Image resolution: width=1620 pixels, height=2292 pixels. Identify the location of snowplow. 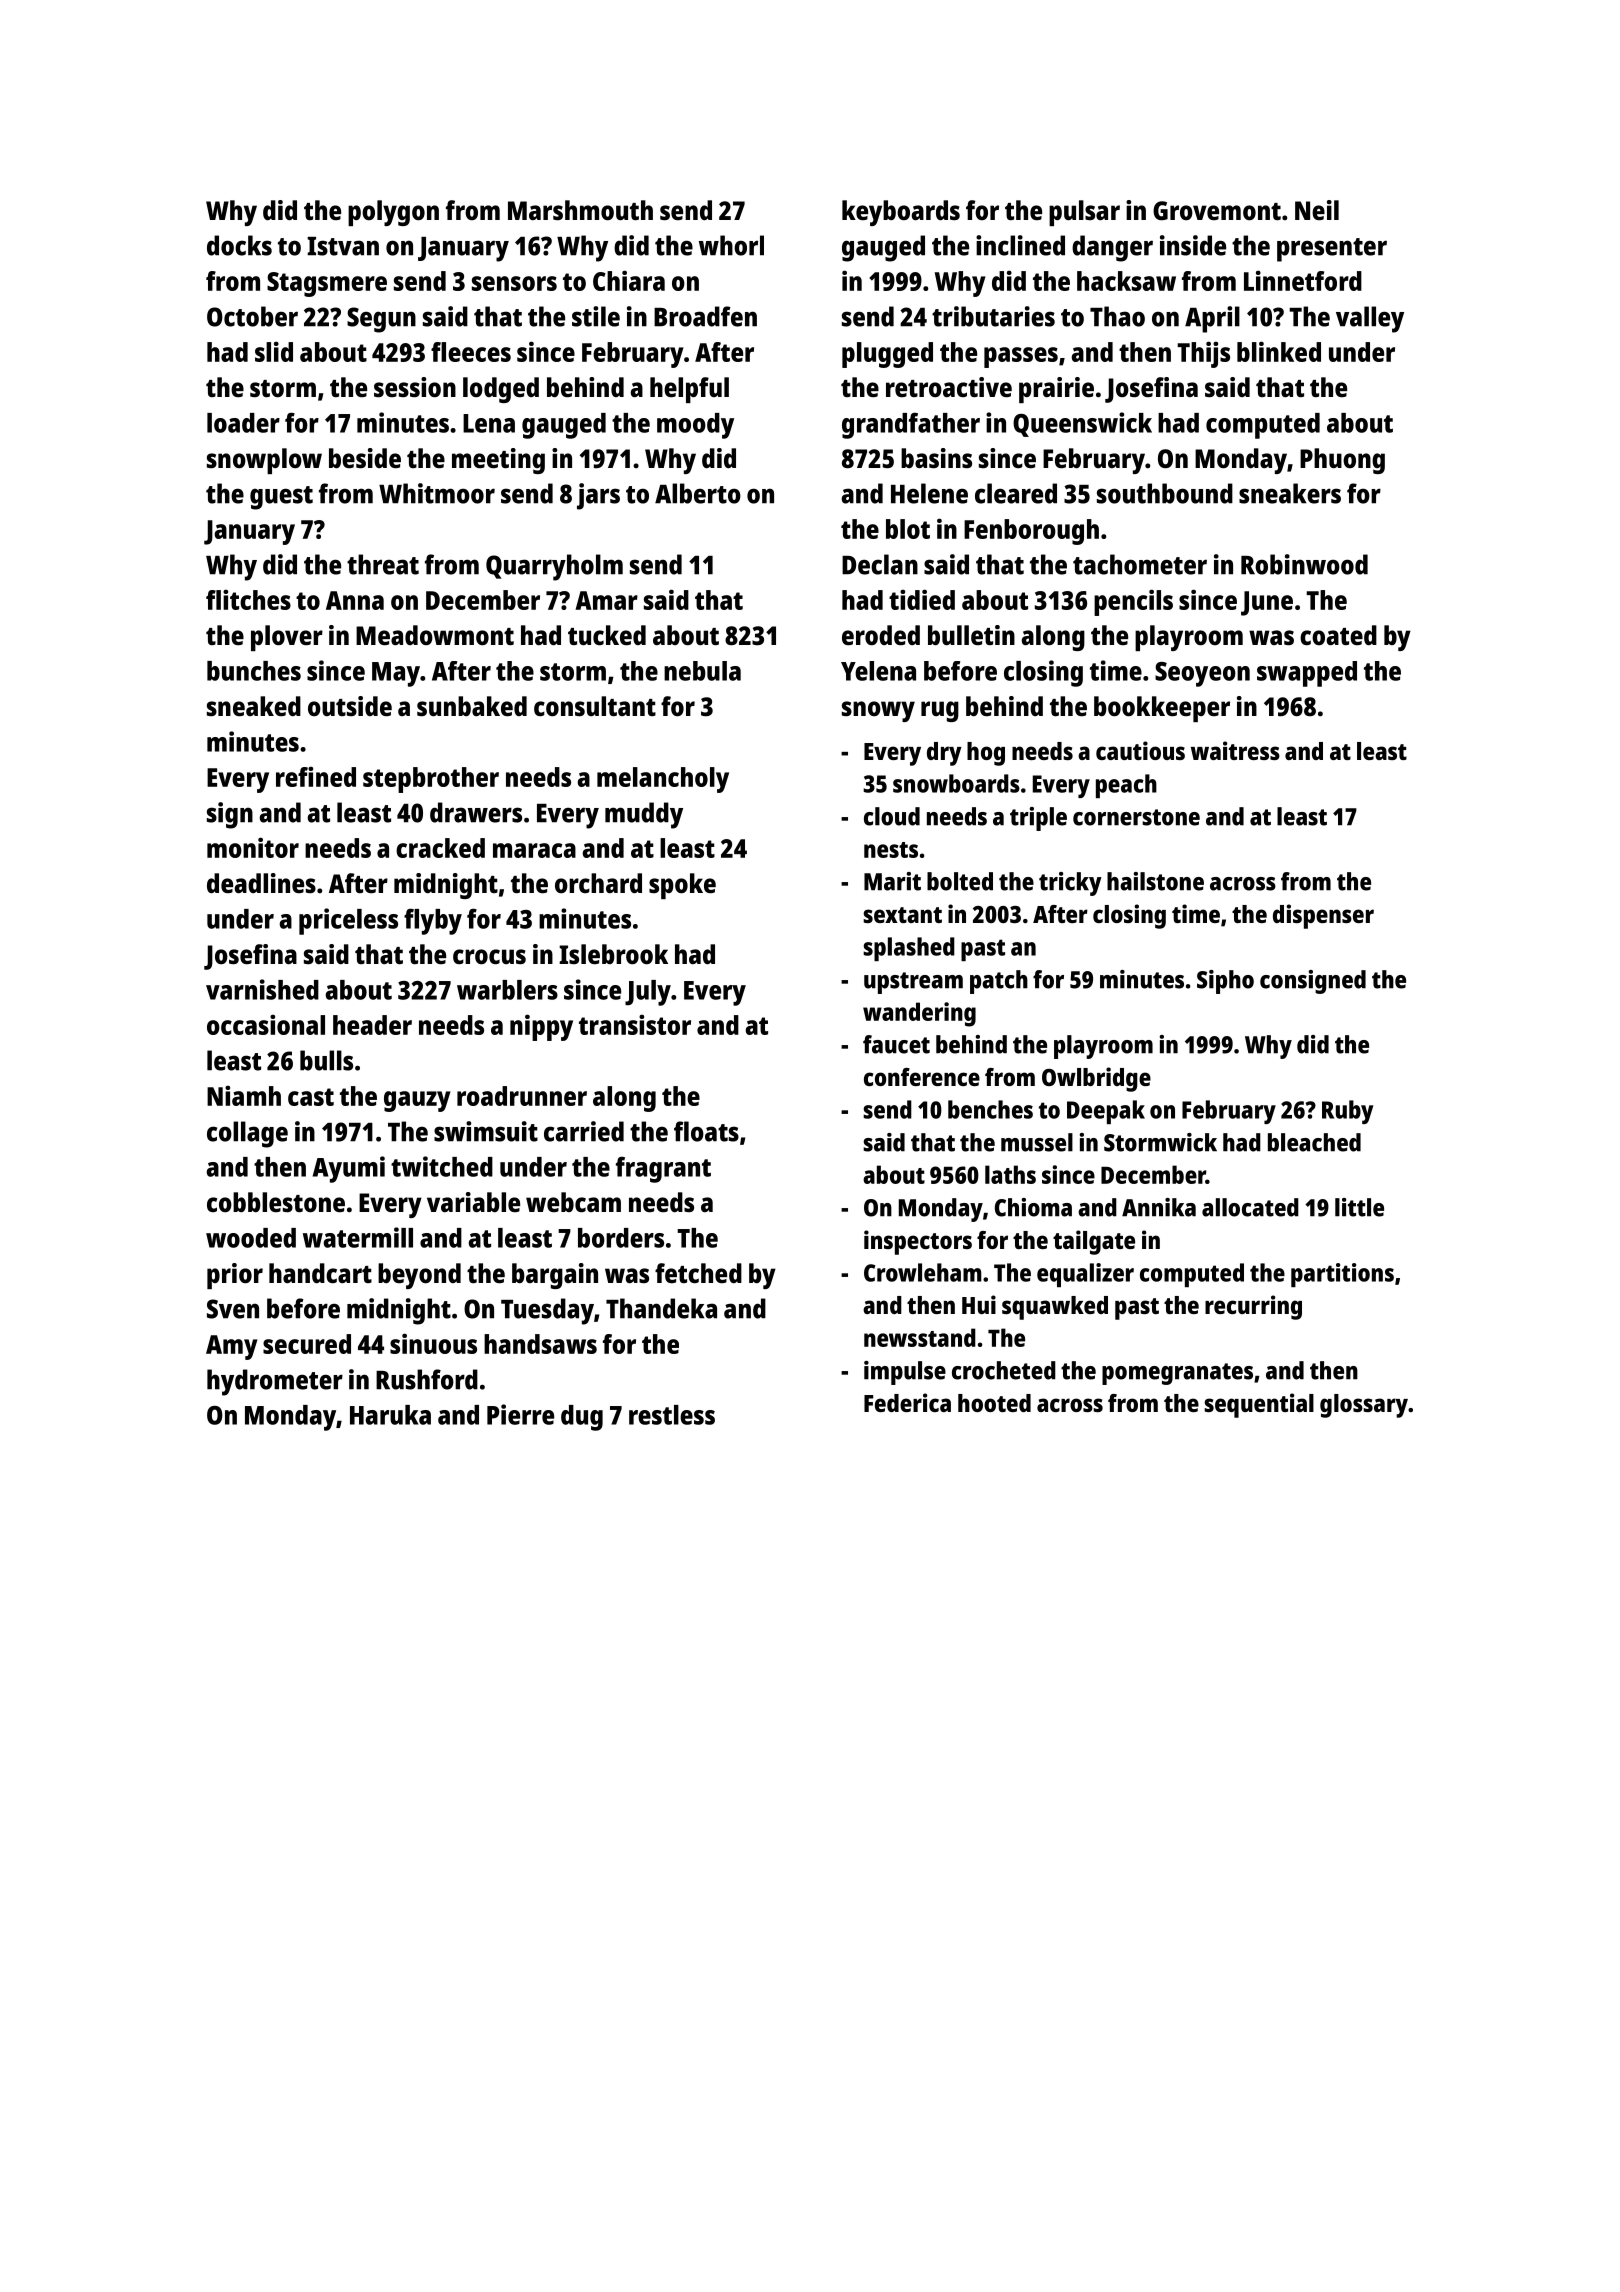
(264, 461).
